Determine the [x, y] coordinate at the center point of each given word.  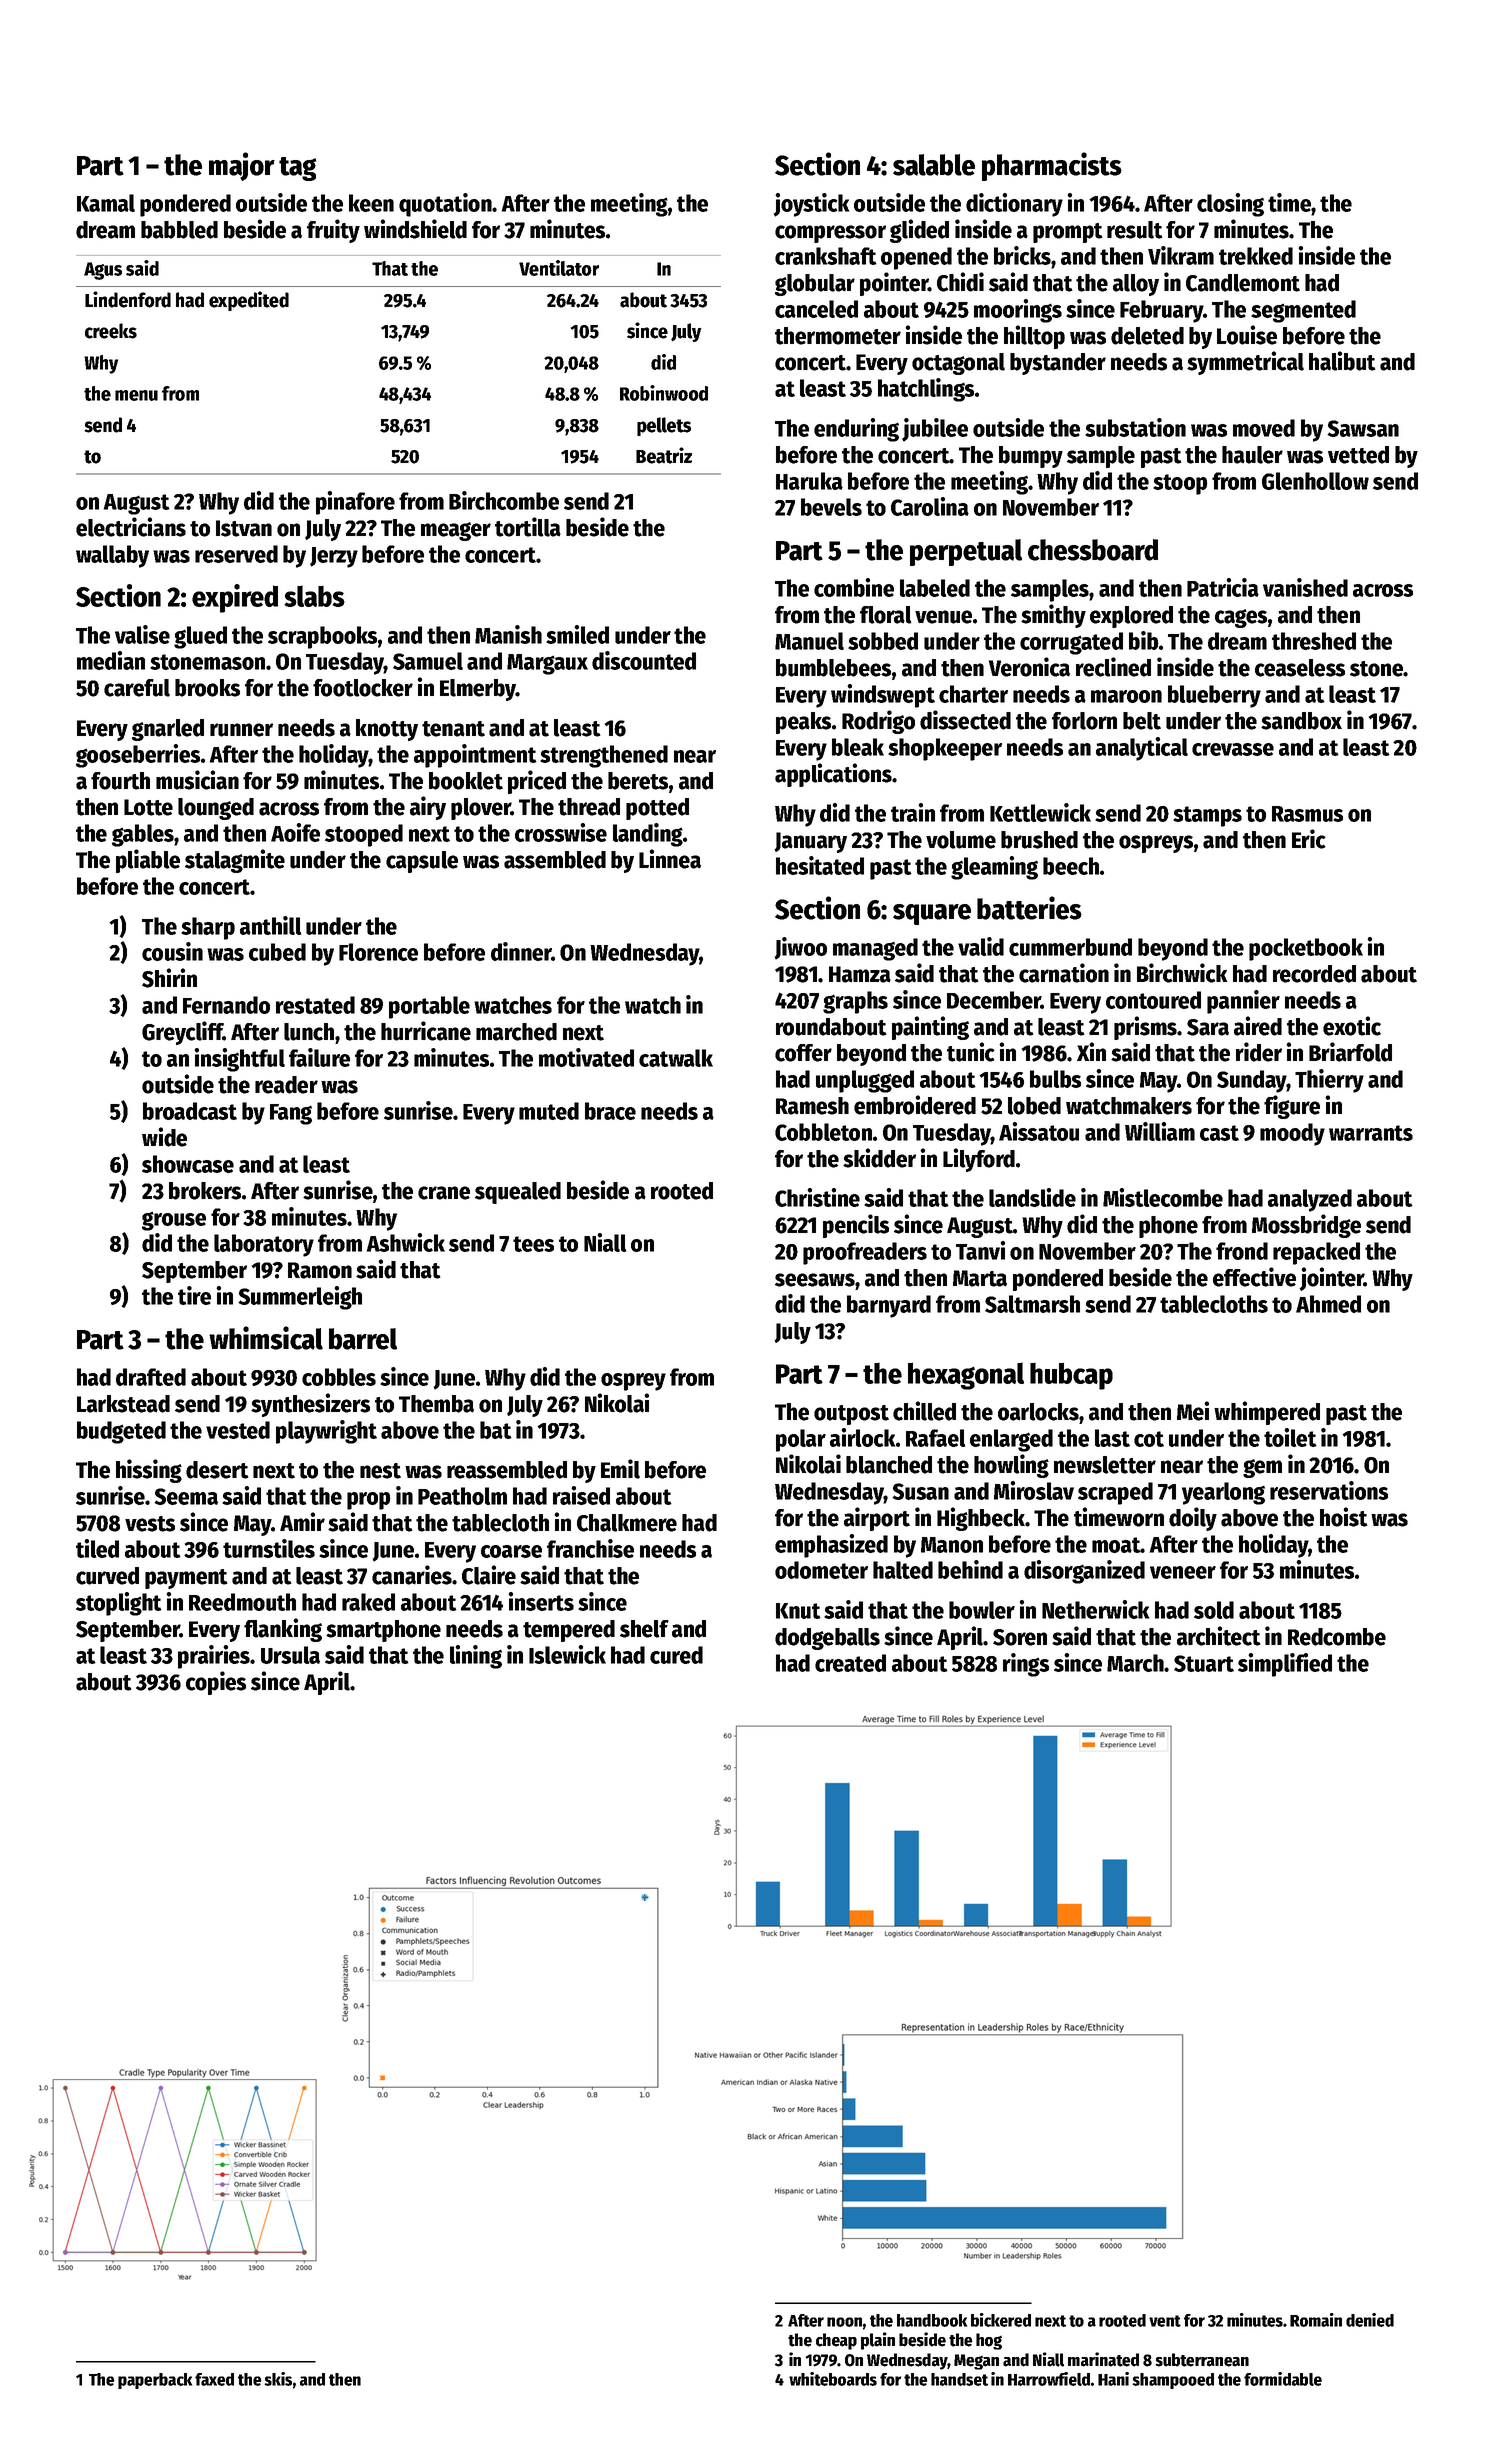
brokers [205, 1191]
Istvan [244, 528]
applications [833, 775]
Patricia [1223, 587]
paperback [155, 2381]
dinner [521, 951]
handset [959, 2379]
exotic [1352, 1026]
